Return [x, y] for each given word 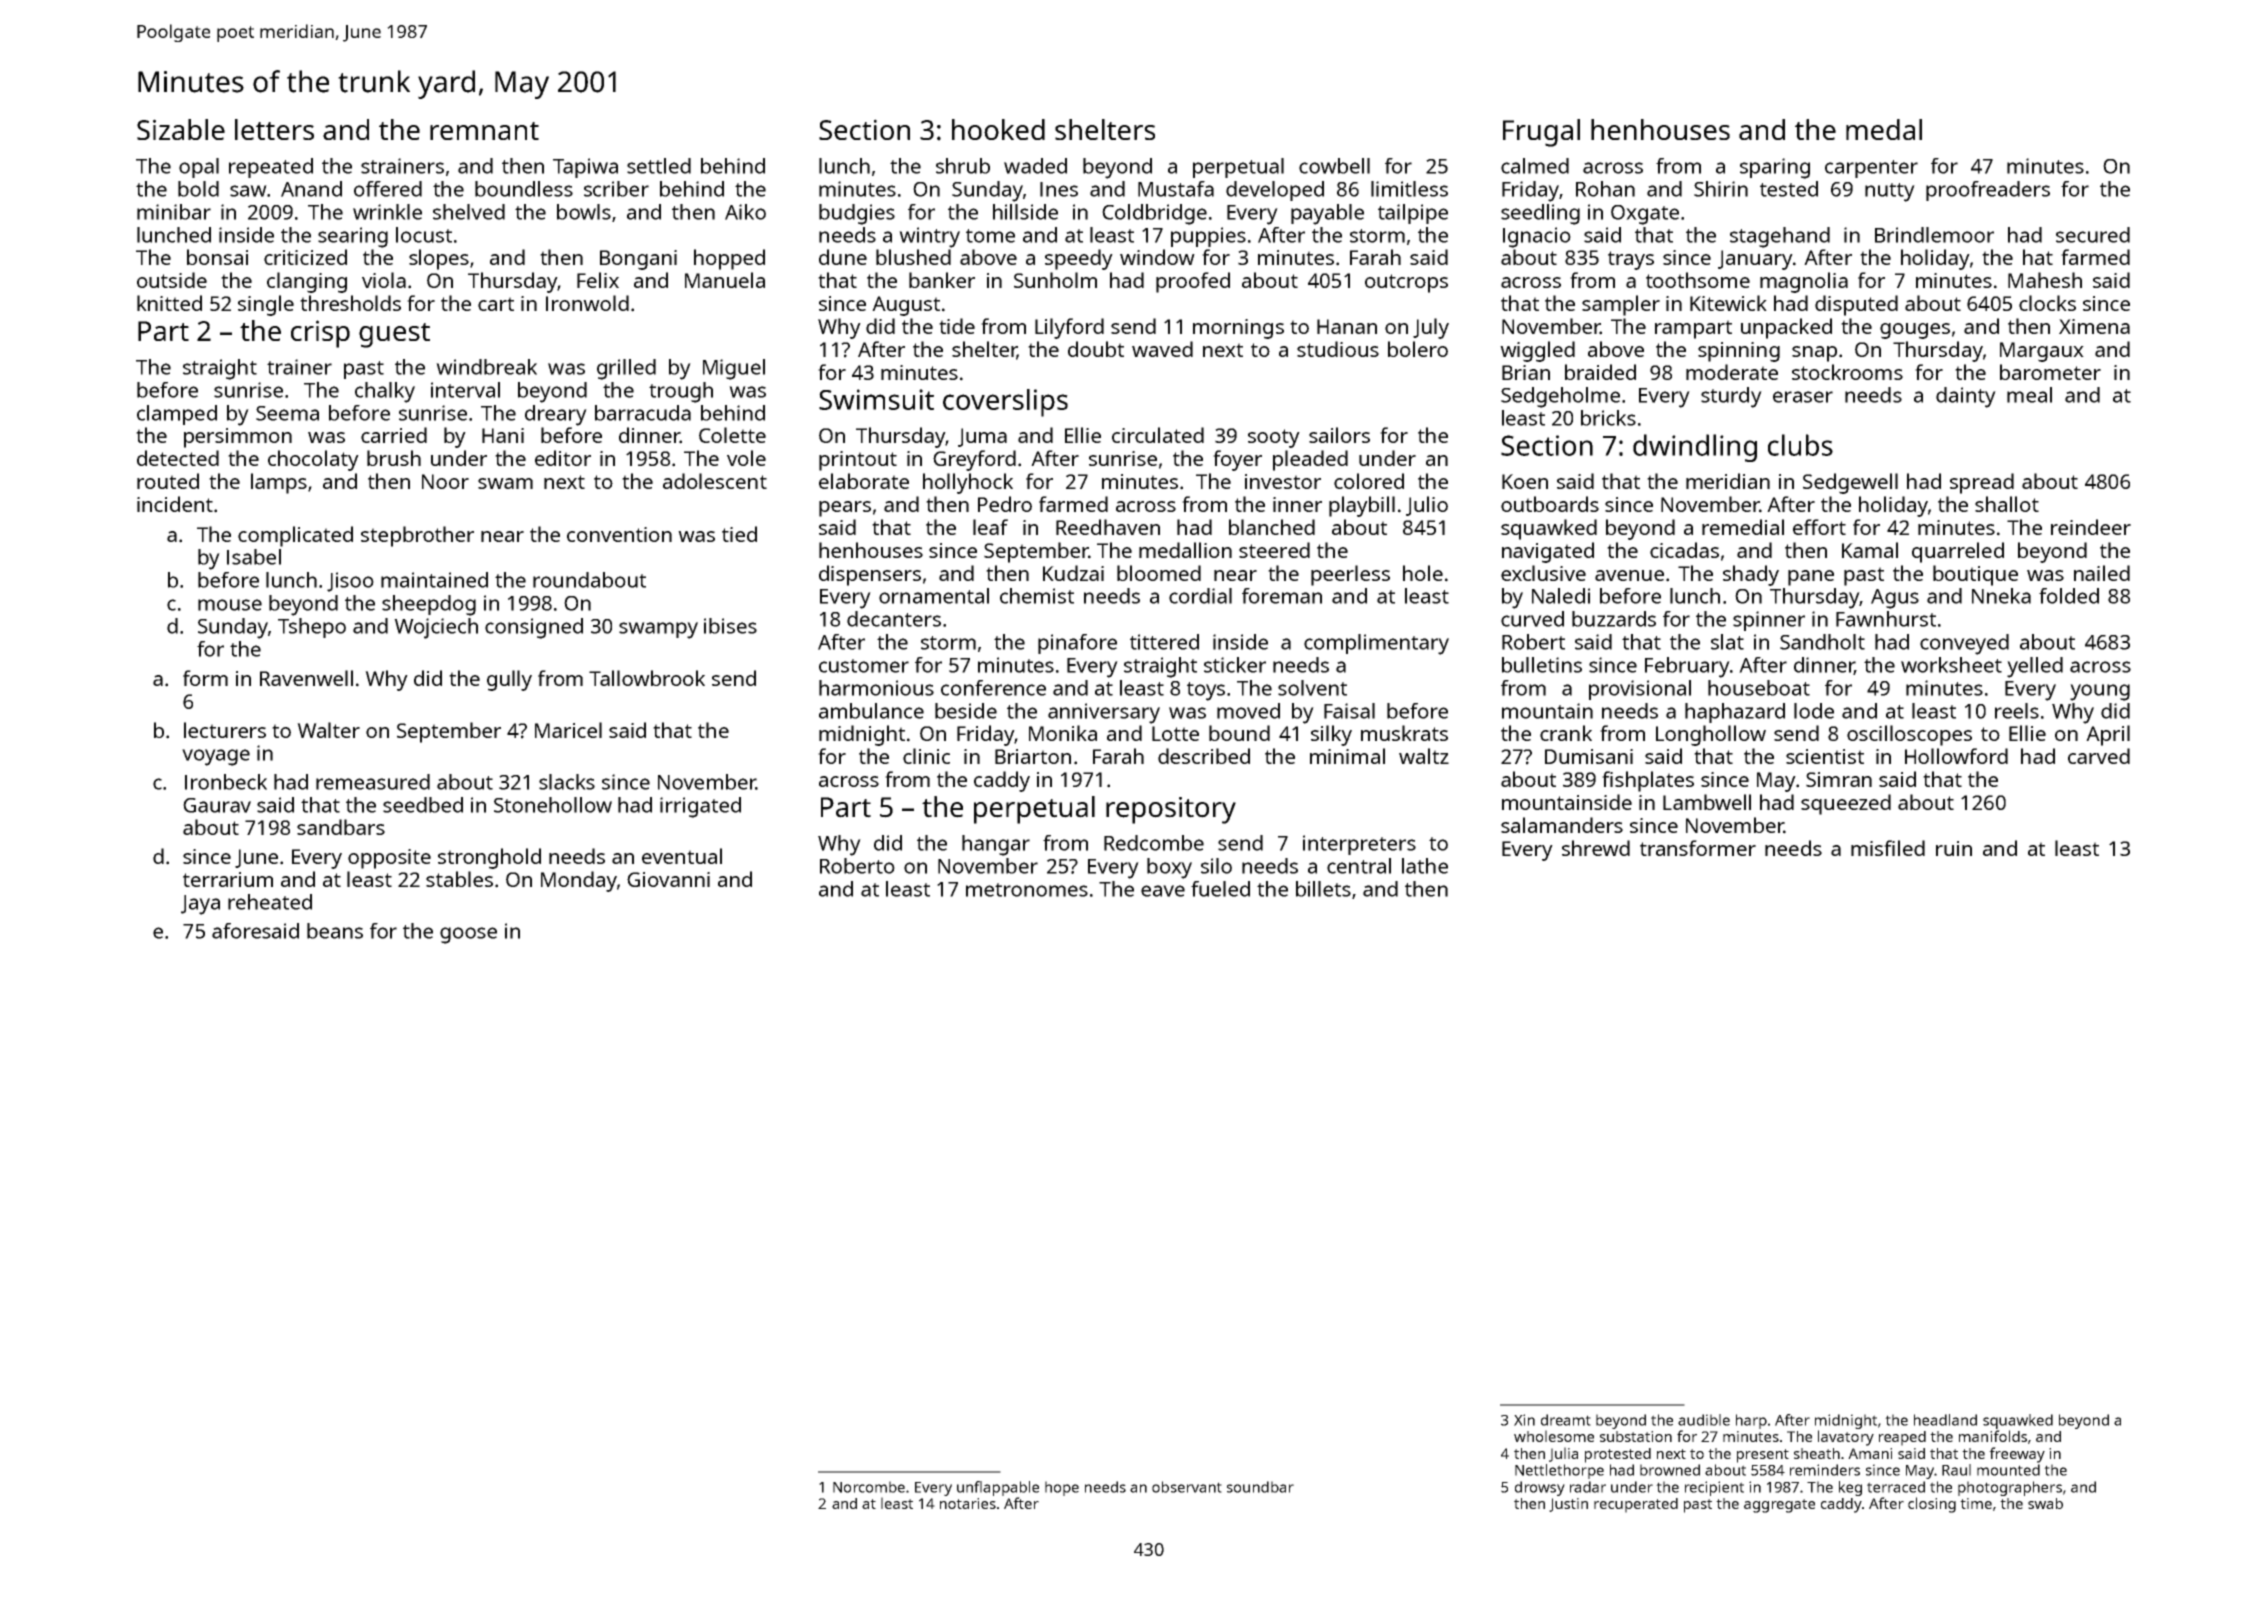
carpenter [1871, 169]
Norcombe [869, 1487]
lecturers [225, 730]
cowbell [1334, 166]
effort [1819, 527]
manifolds [1993, 1436]
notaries [968, 1503]
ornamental [934, 596]
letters [274, 129]
